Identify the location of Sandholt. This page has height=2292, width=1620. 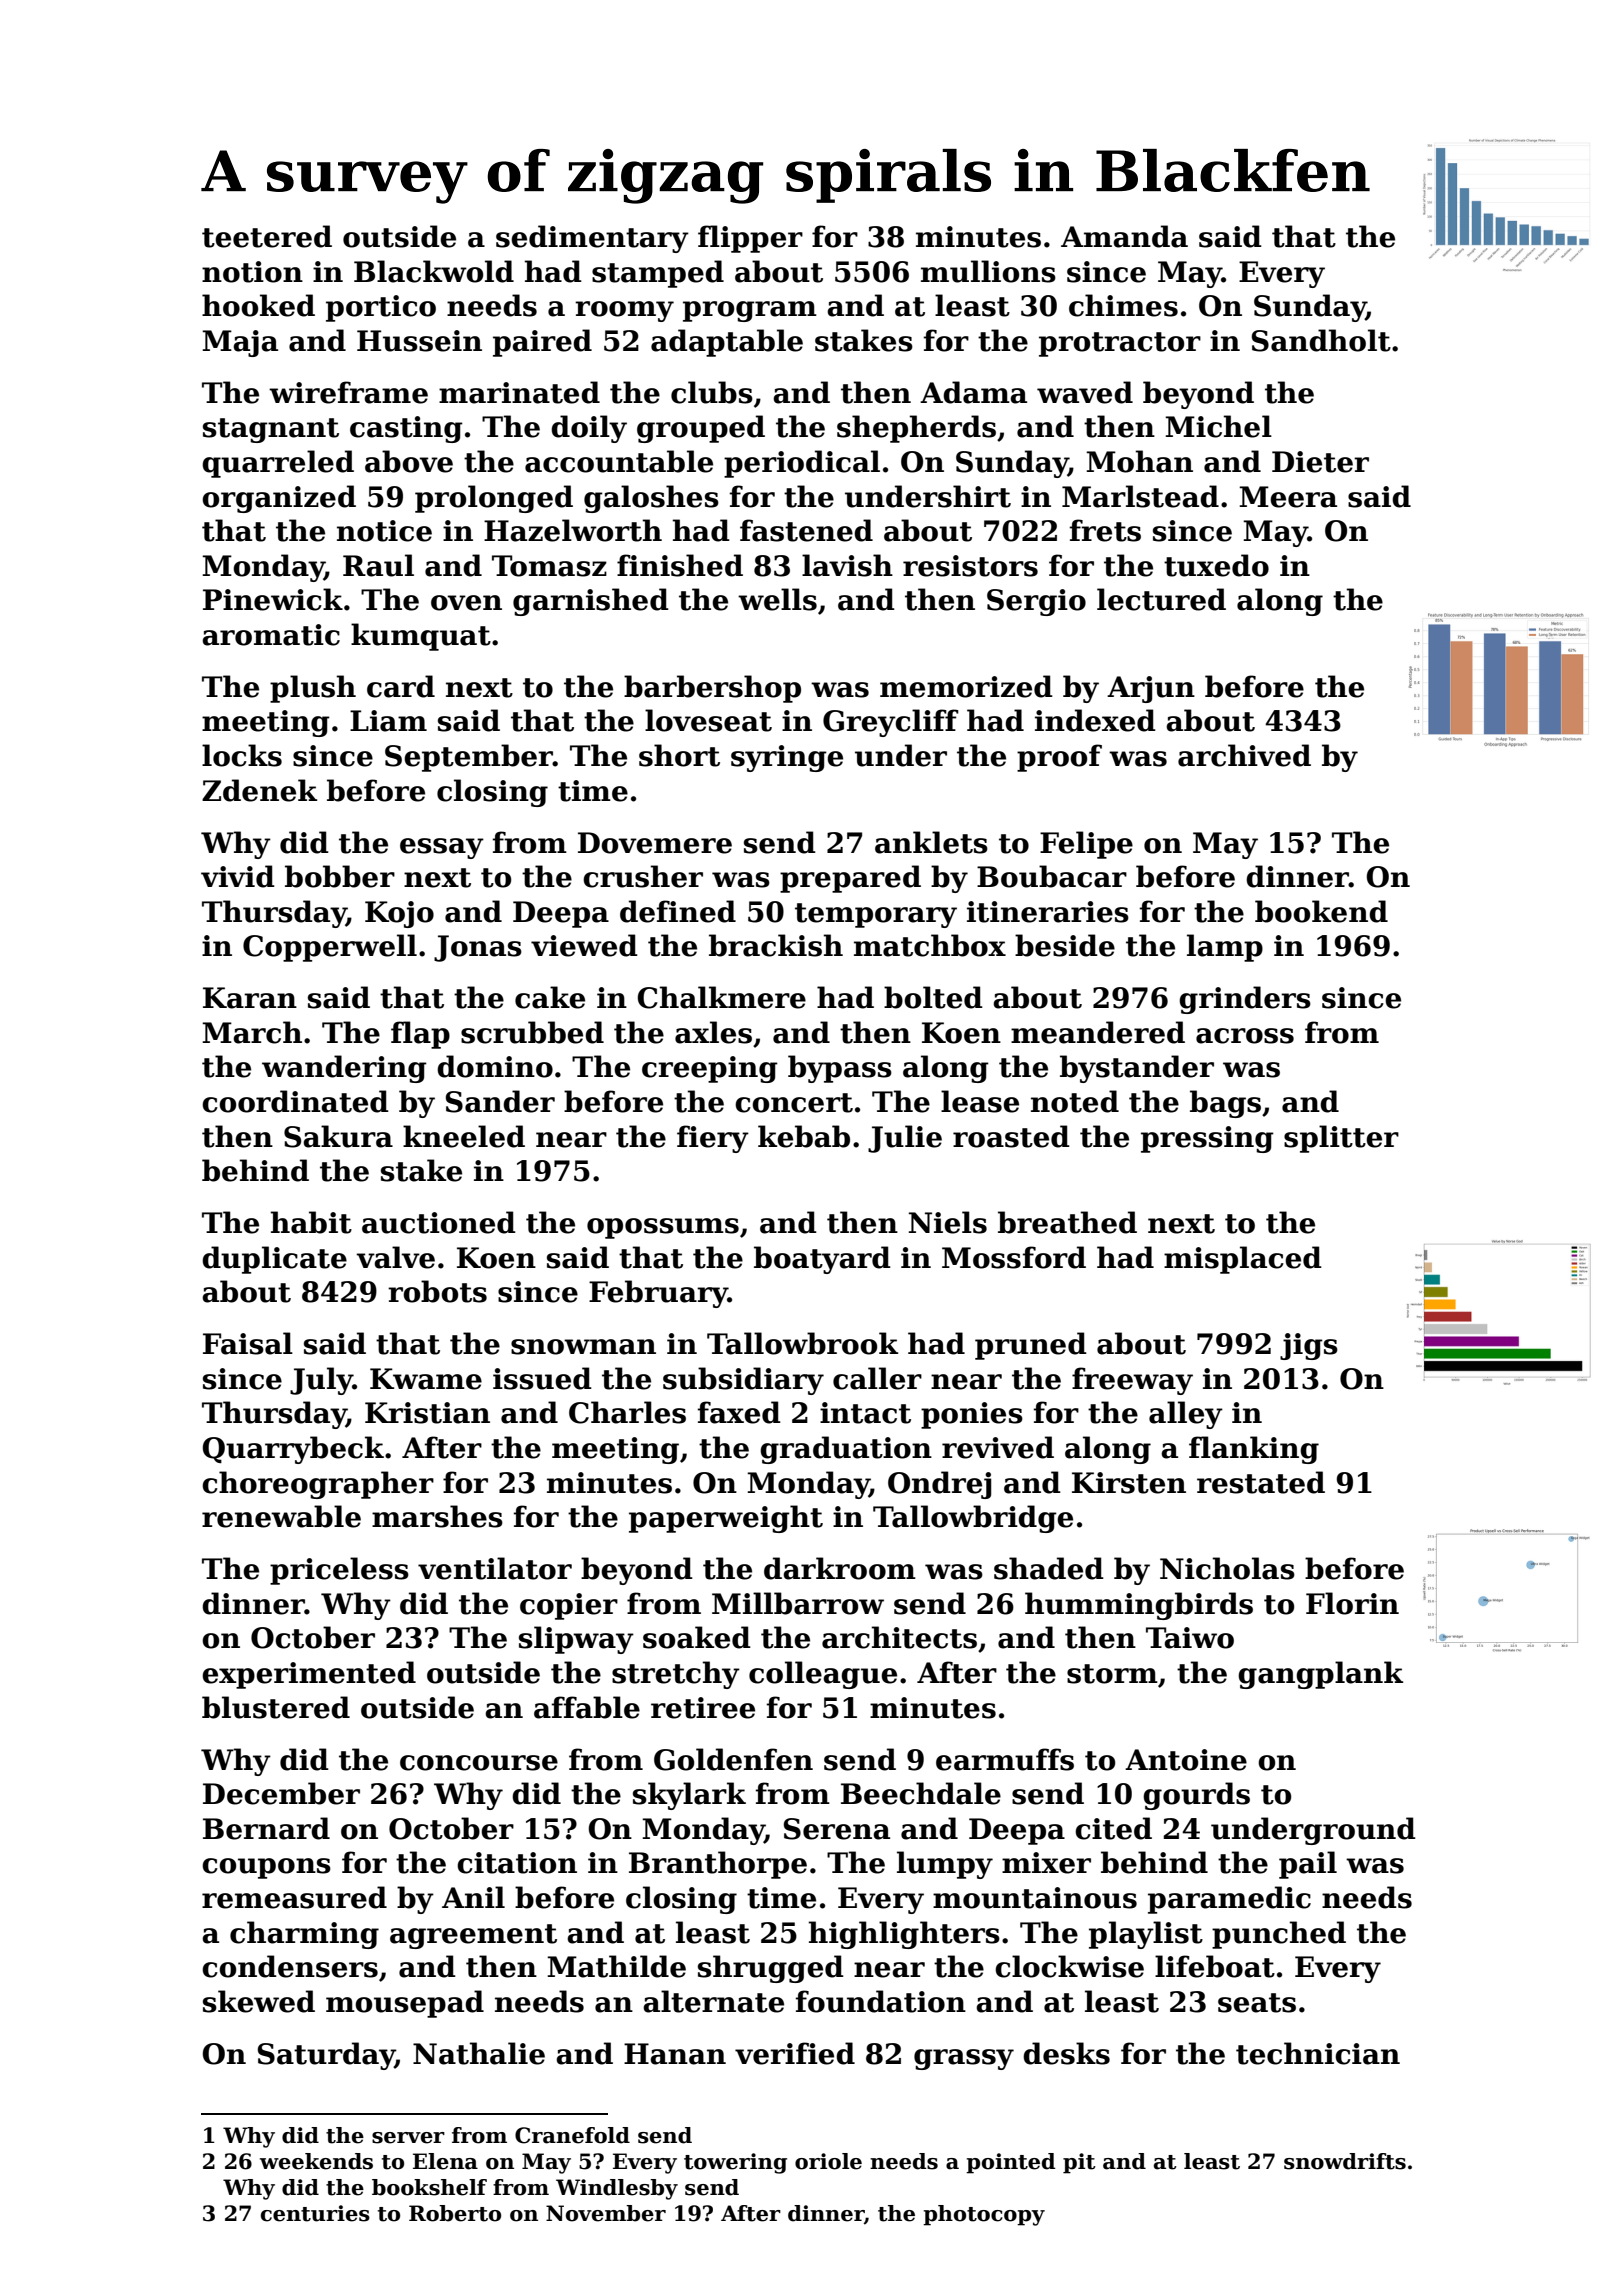
(1321, 340).
